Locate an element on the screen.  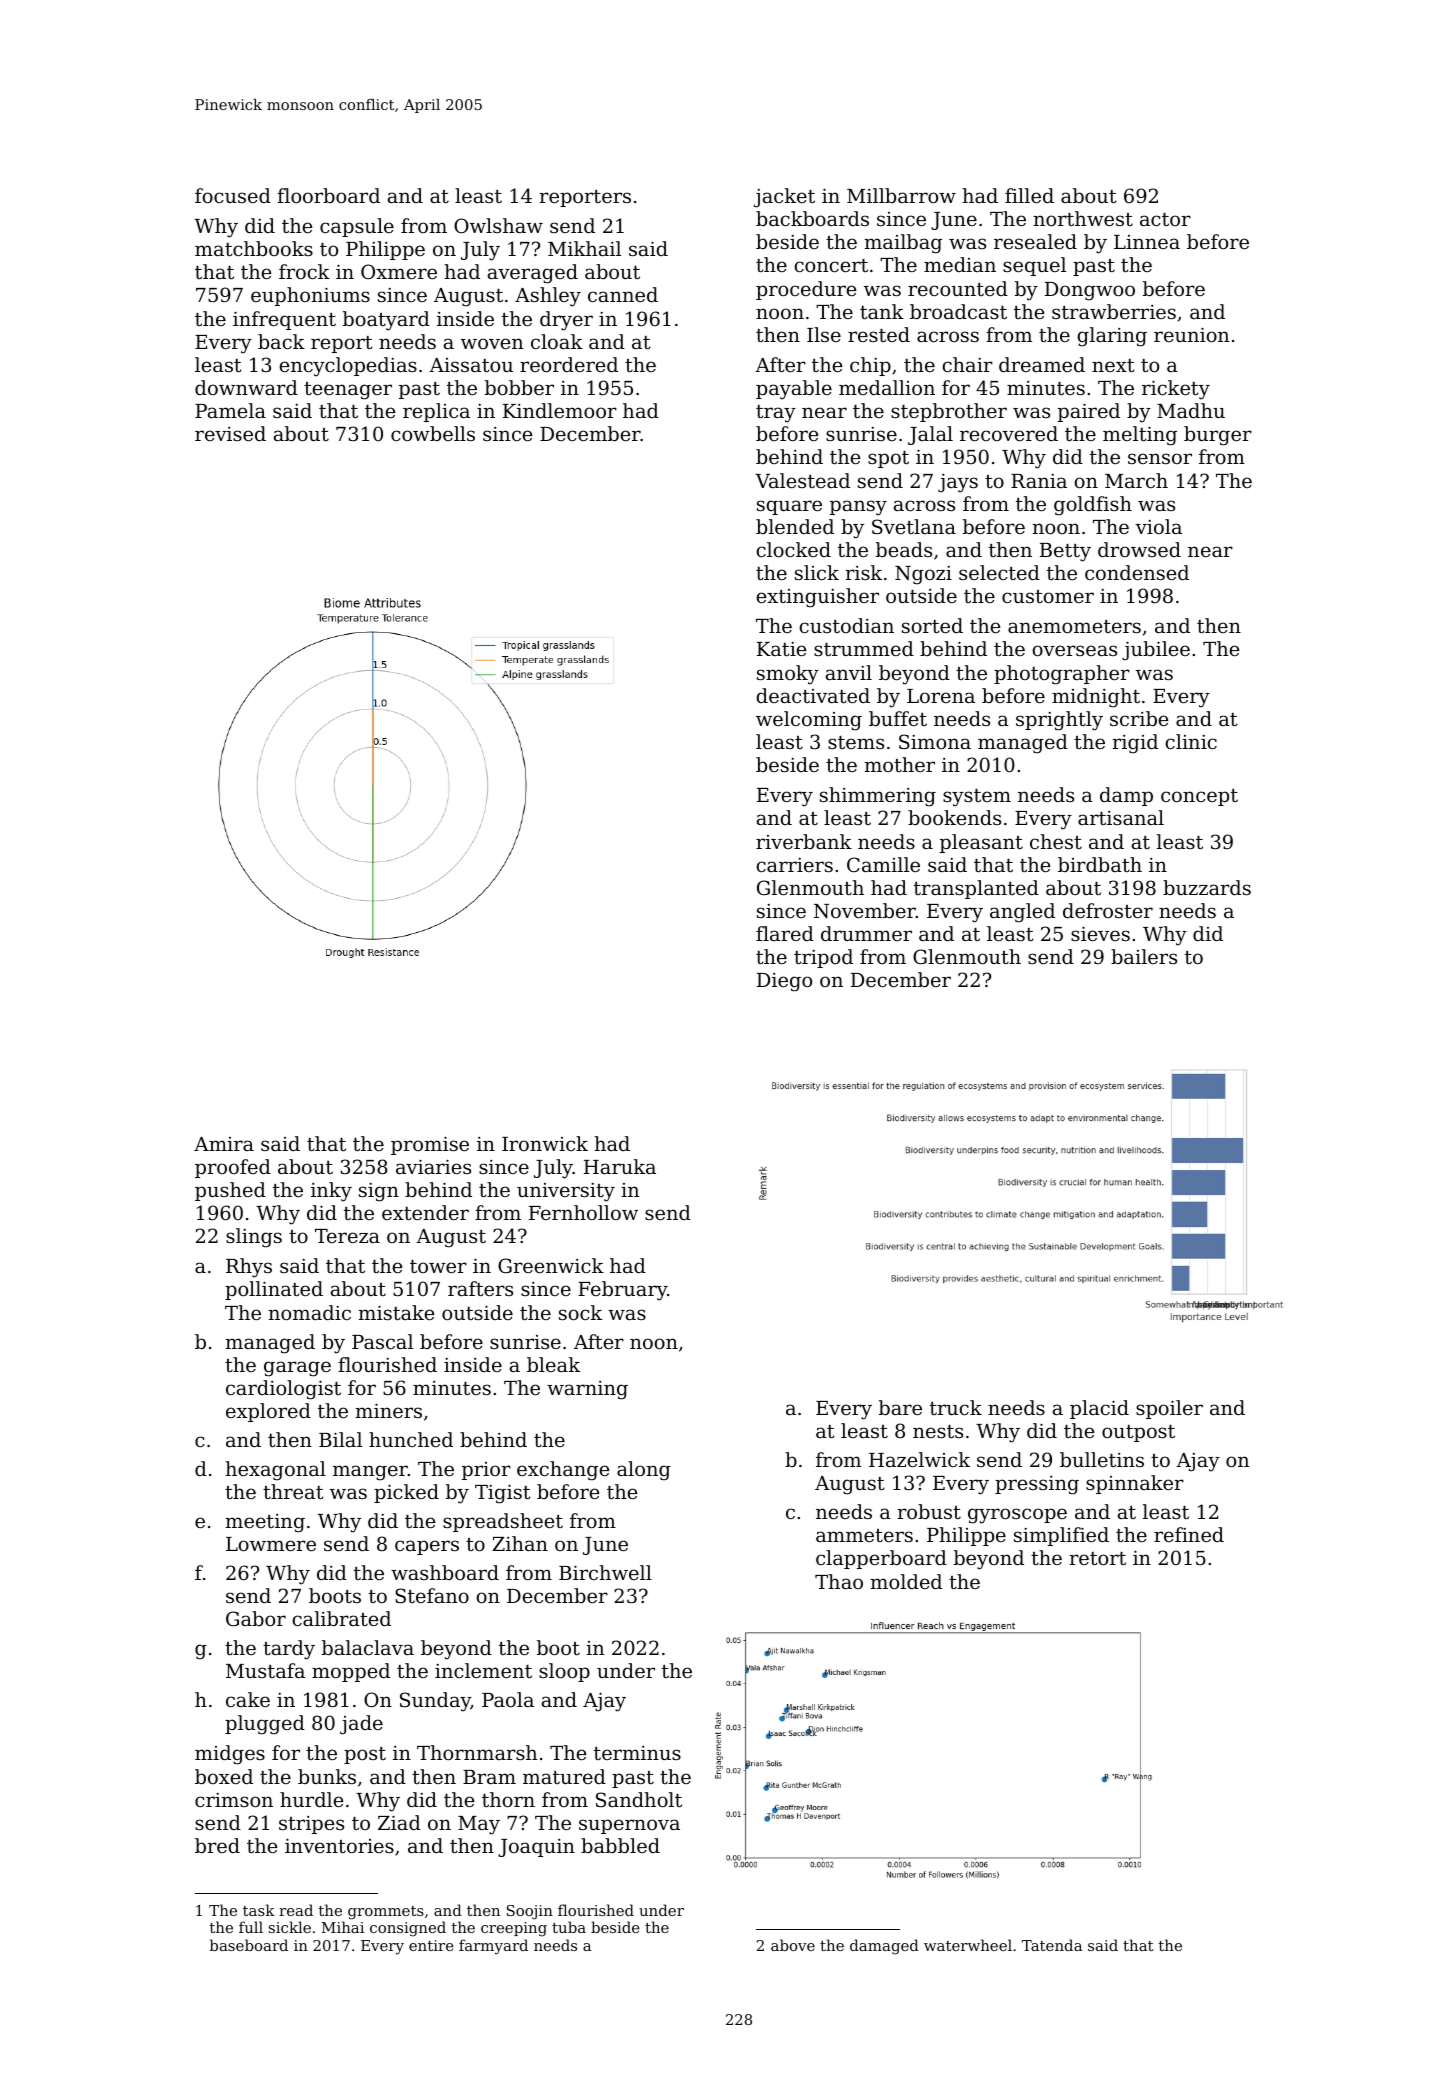
payable is located at coordinates (794, 390).
